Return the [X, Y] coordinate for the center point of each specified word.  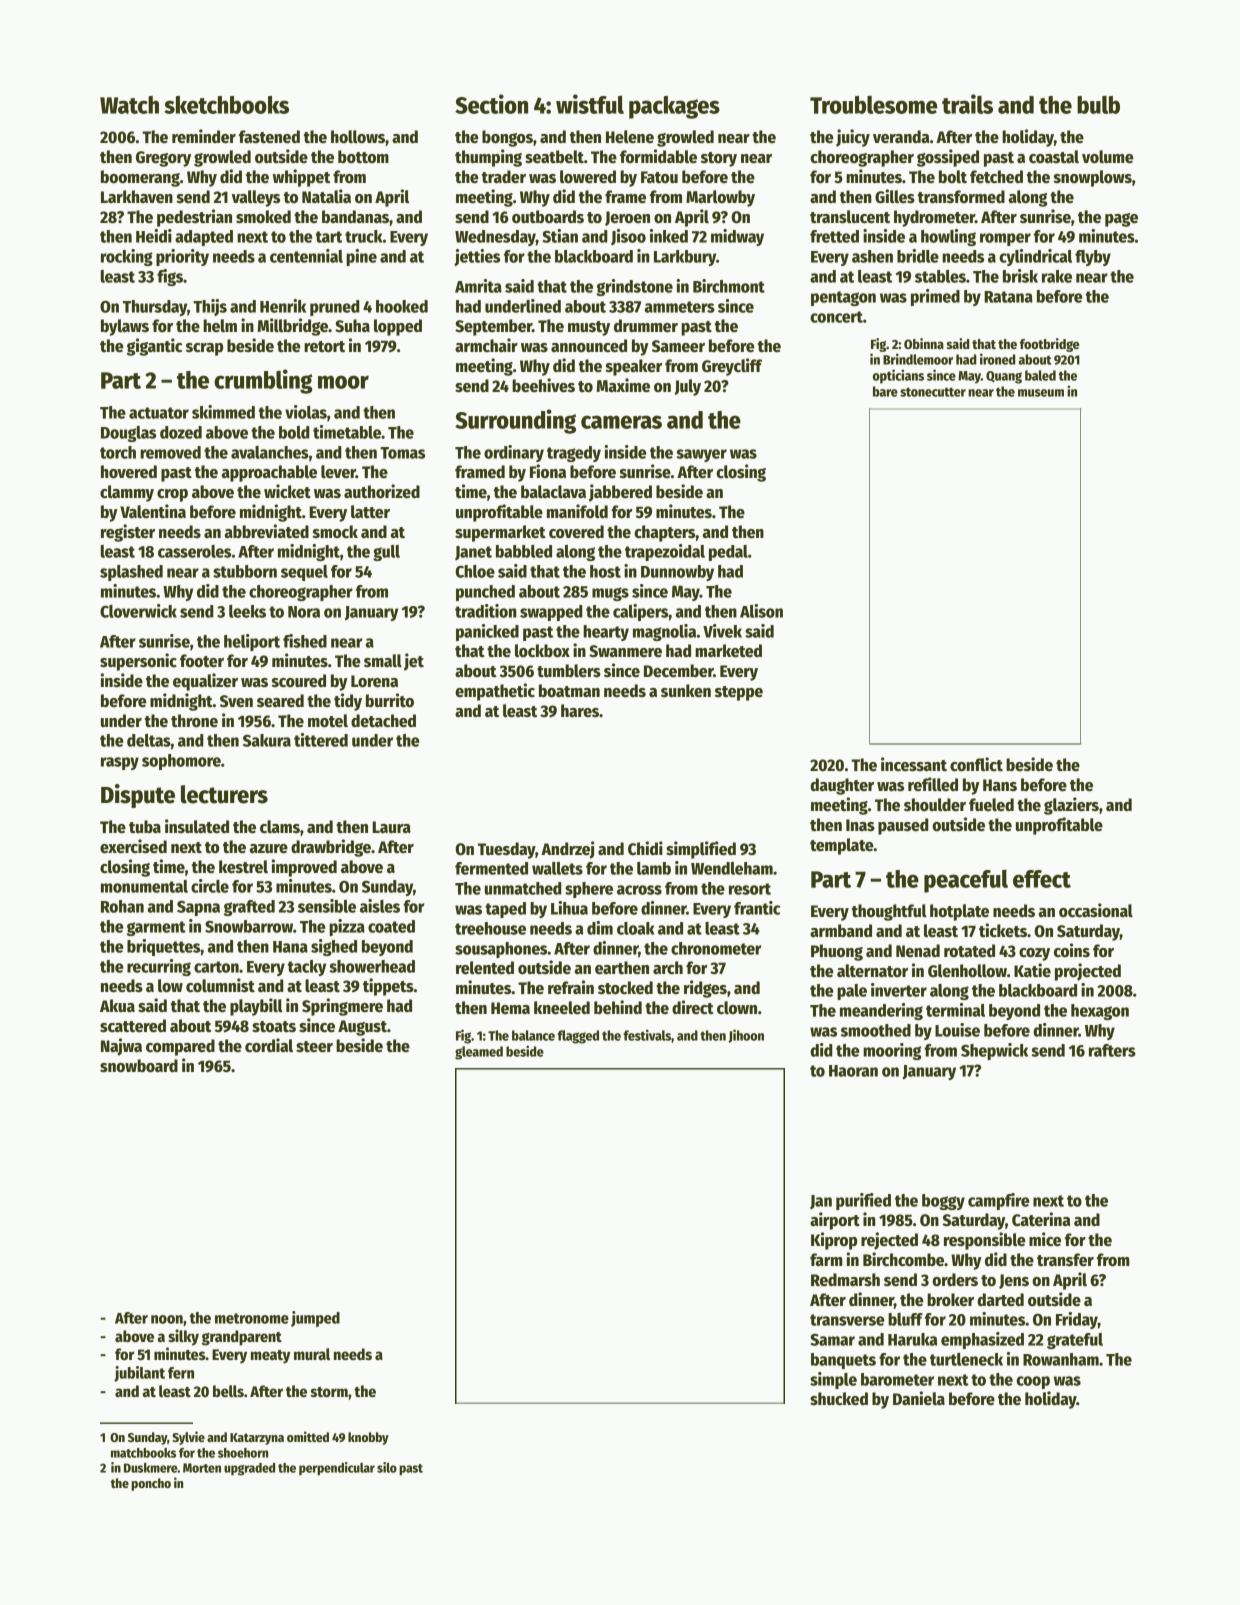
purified [863, 1201]
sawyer [701, 455]
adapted [204, 238]
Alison [761, 611]
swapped [551, 613]
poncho [151, 1484]
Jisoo [628, 237]
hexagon [1100, 1012]
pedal [728, 553]
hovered [129, 472]
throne [194, 721]
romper [1005, 239]
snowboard [139, 1066]
